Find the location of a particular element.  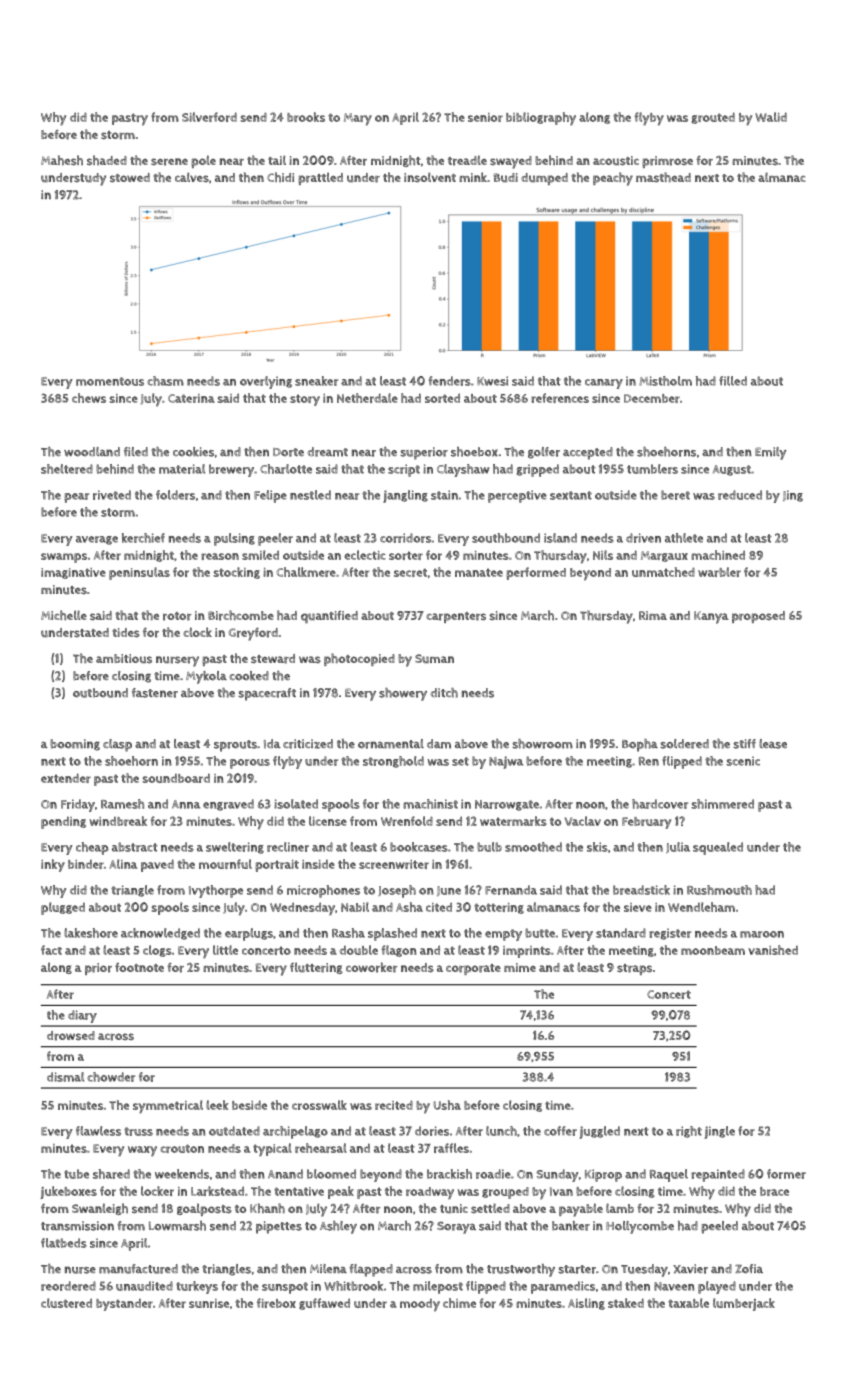

woodland is located at coordinates (92, 452).
